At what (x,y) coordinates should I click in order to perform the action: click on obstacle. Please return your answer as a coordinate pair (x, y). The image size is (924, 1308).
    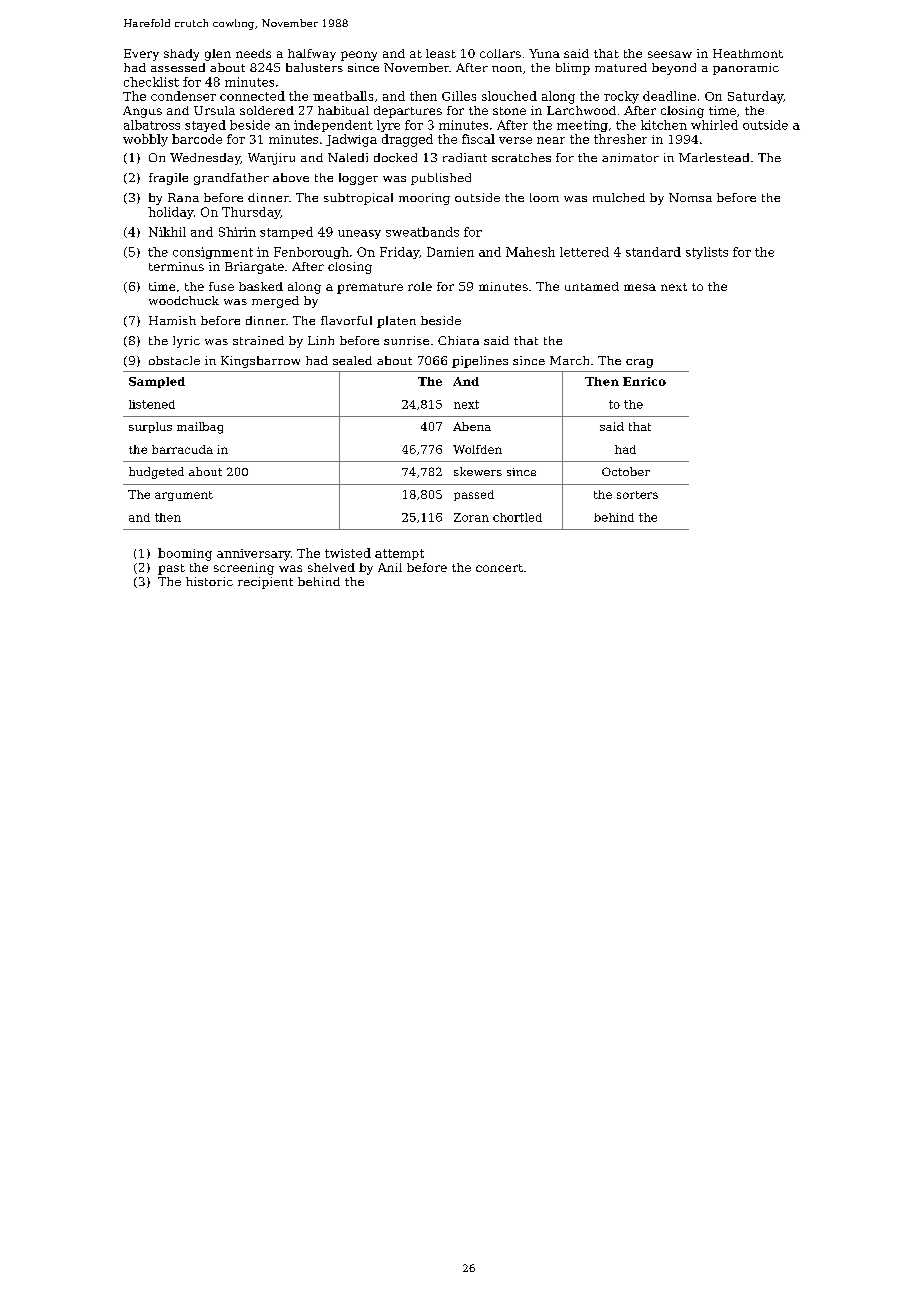
    Looking at the image, I should click on (174, 360).
